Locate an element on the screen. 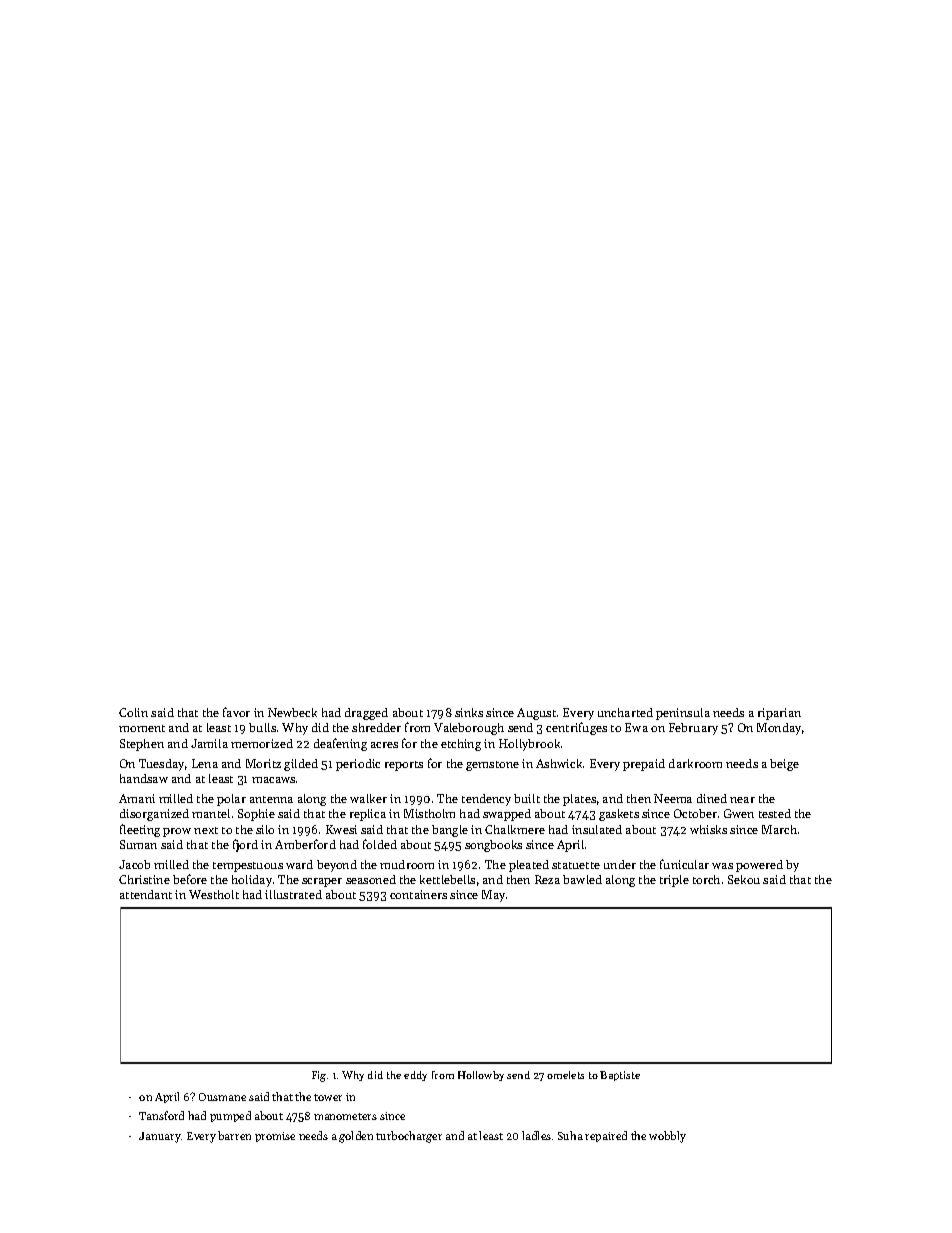 Image resolution: width=952 pixels, height=1233 pixels. Sekou is located at coordinates (744, 879).
